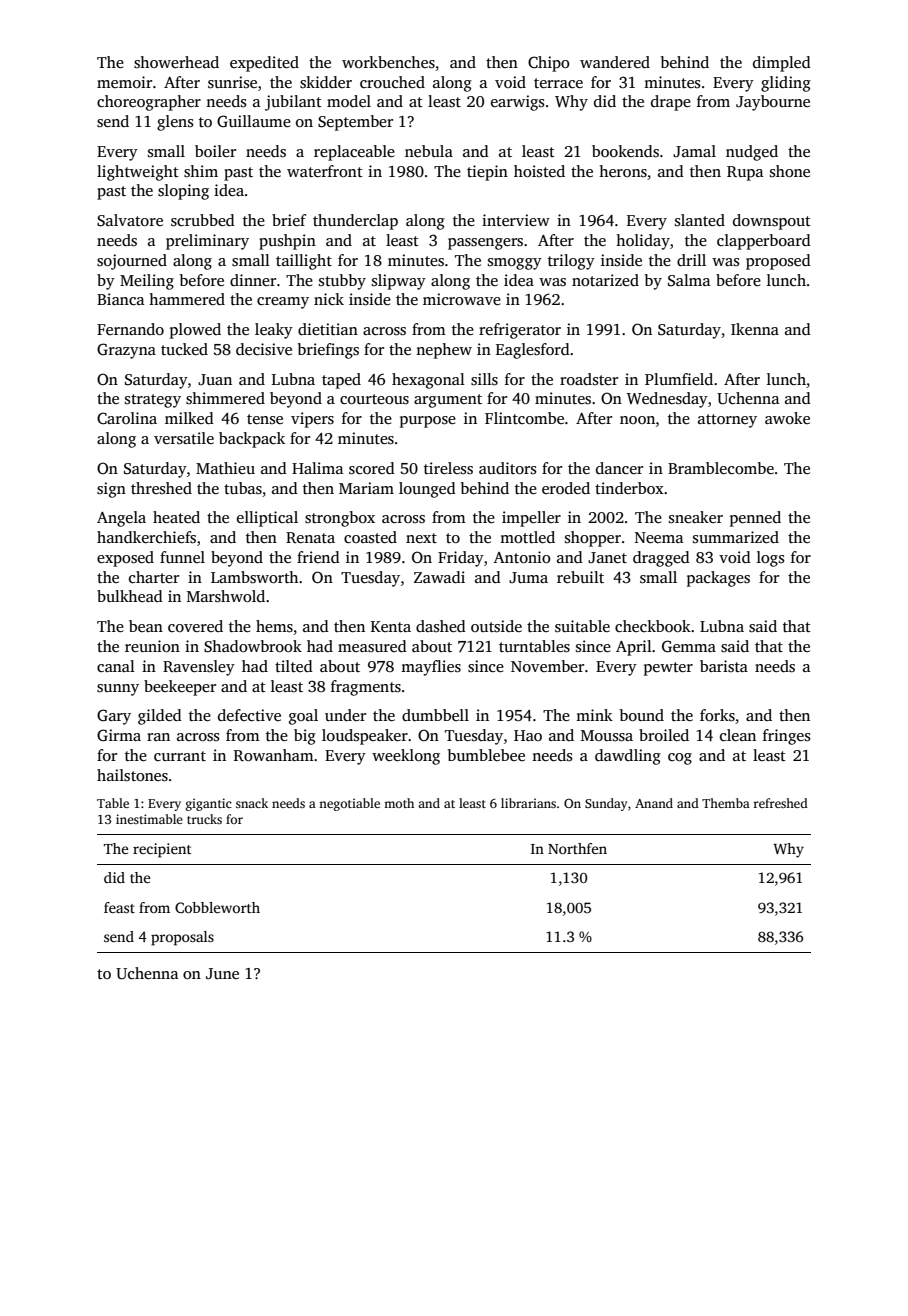 This page has width=908, height=1316. What do you see at coordinates (399, 803) in the page?
I see `moth` at bounding box center [399, 803].
